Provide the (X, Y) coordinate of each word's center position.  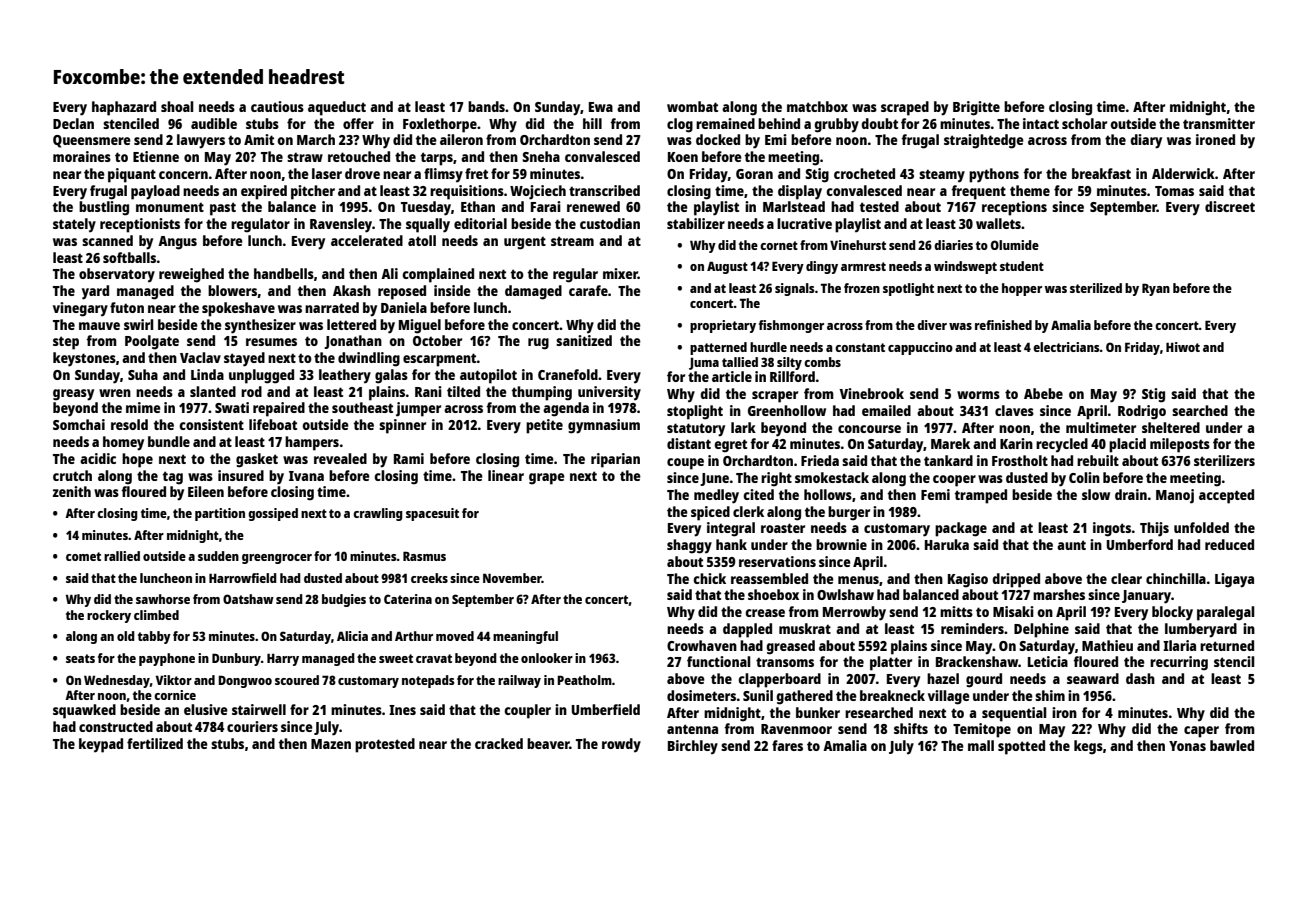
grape (547, 479)
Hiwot (1183, 347)
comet (83, 556)
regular (575, 275)
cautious (277, 106)
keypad (101, 745)
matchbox (817, 106)
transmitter (1219, 123)
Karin (1016, 443)
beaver (548, 743)
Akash (352, 290)
